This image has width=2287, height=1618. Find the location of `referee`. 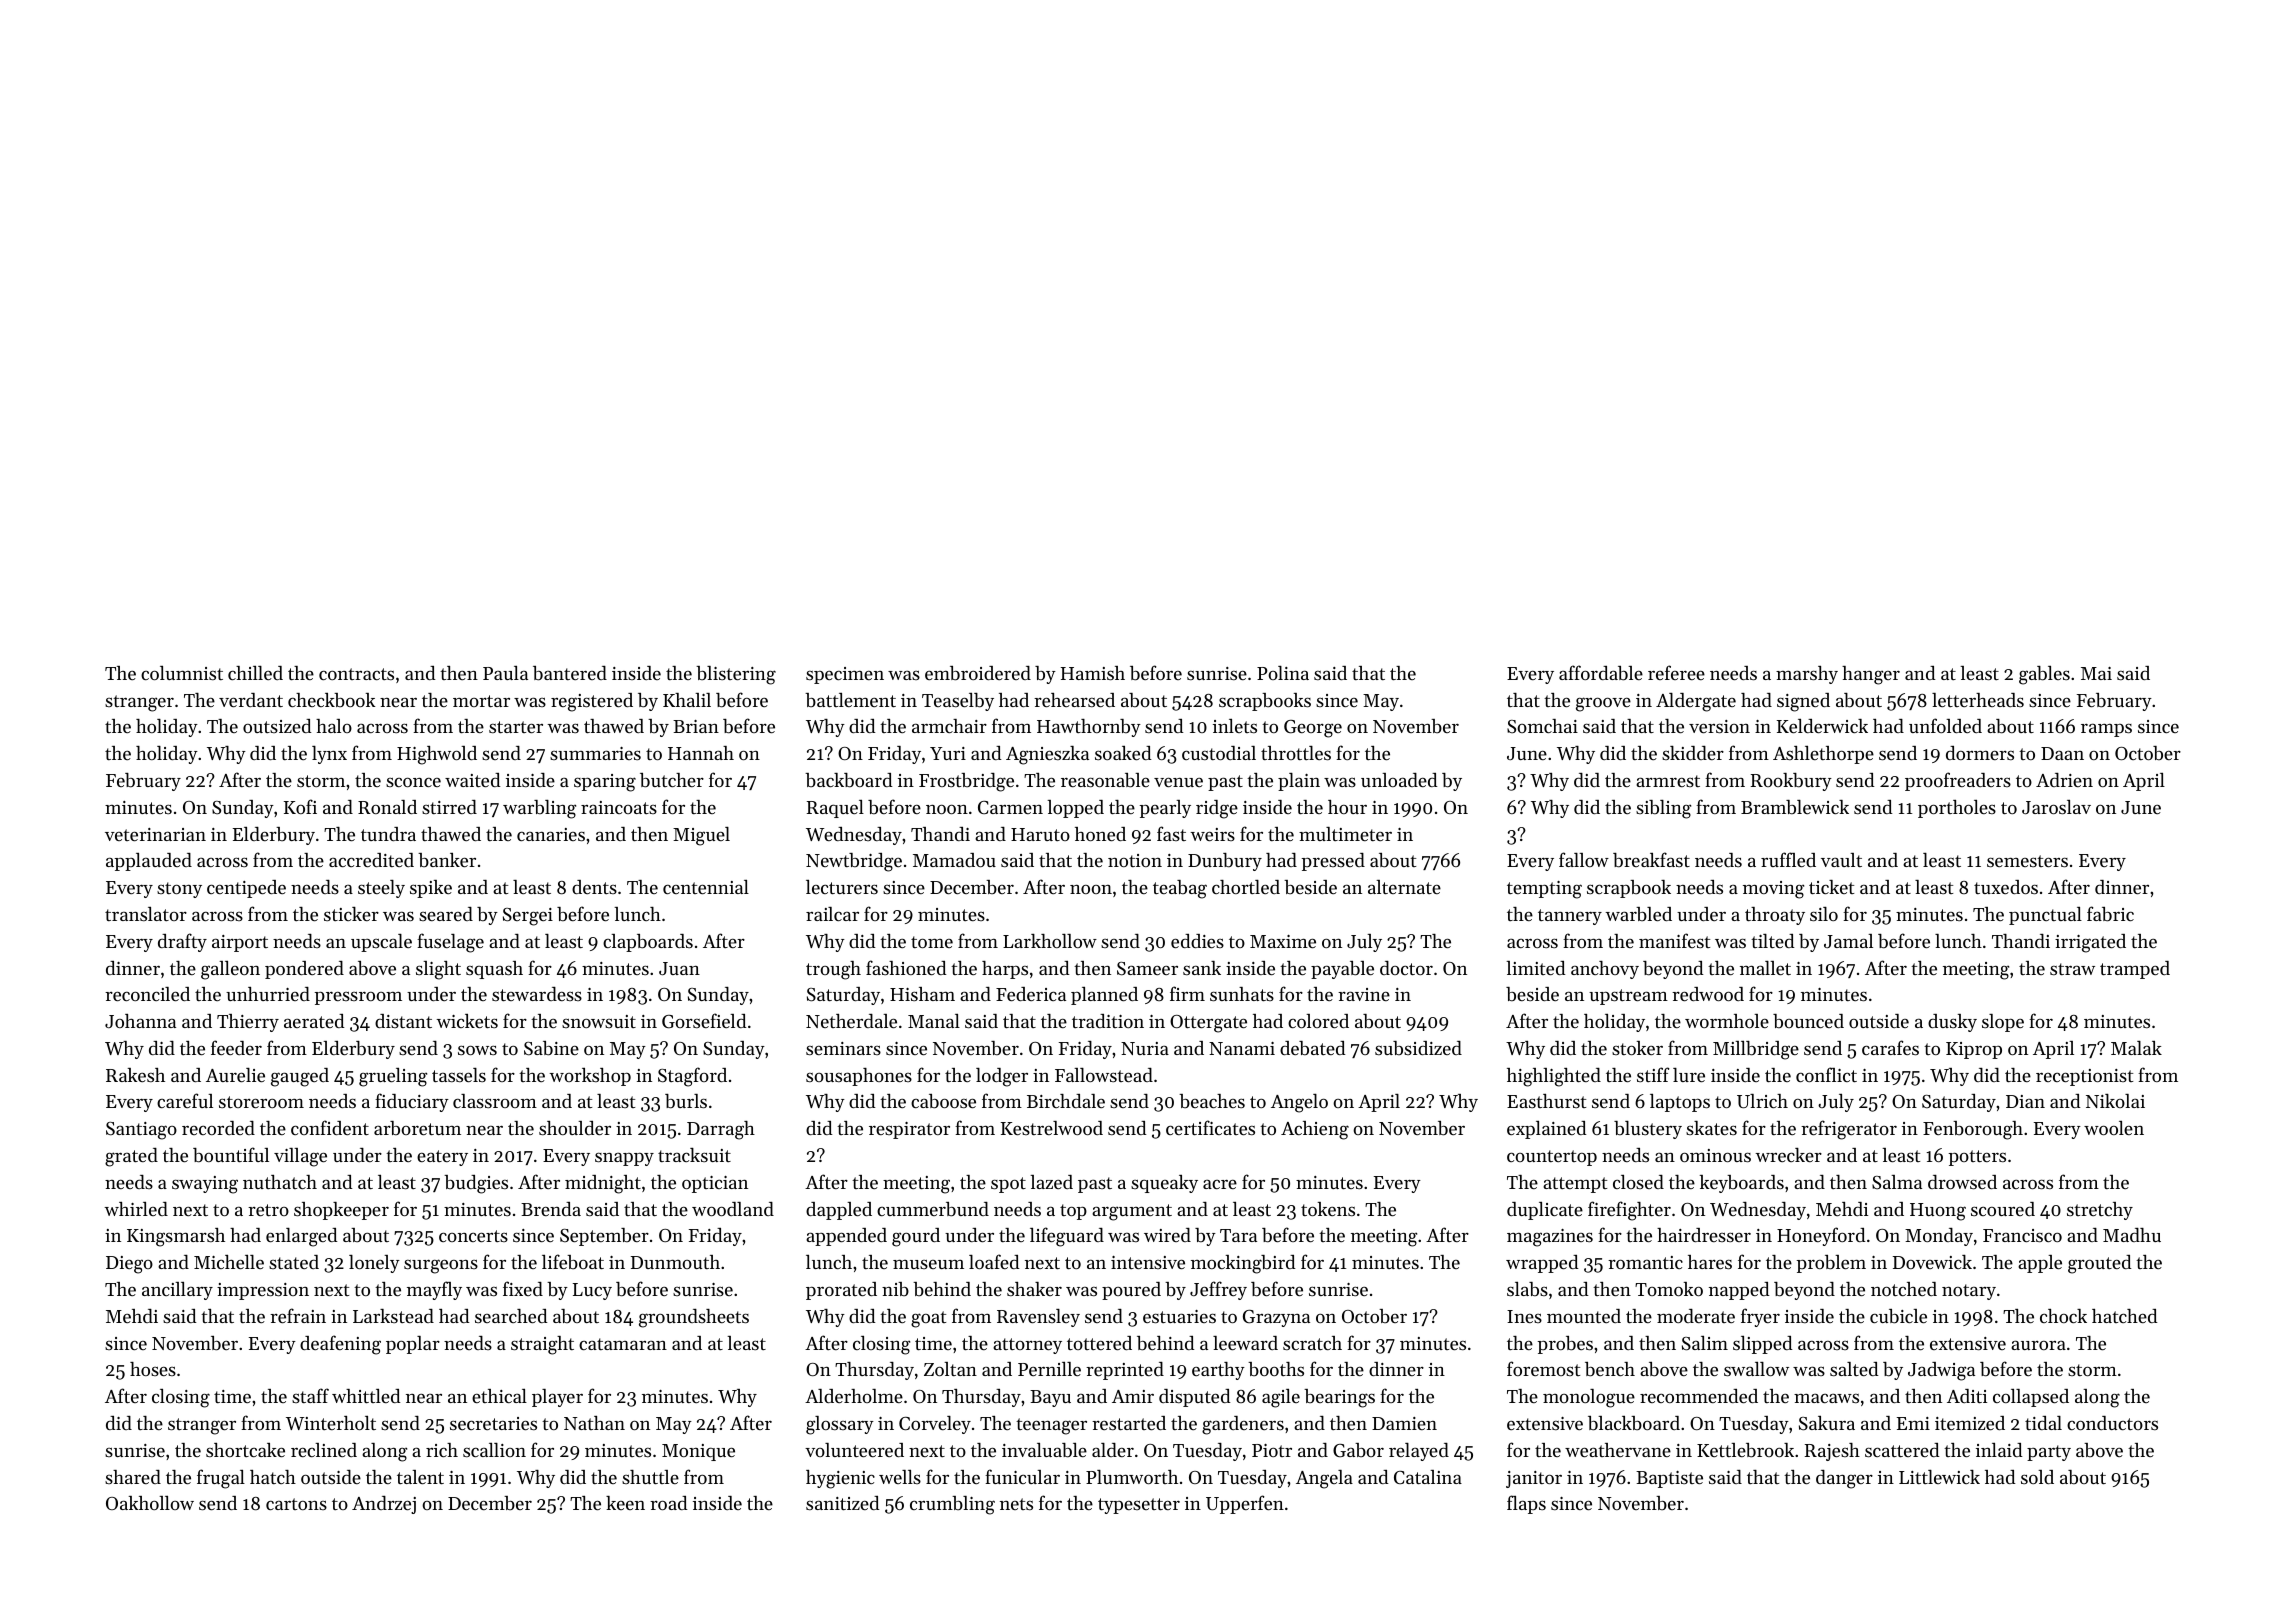

referee is located at coordinates (1676, 672).
